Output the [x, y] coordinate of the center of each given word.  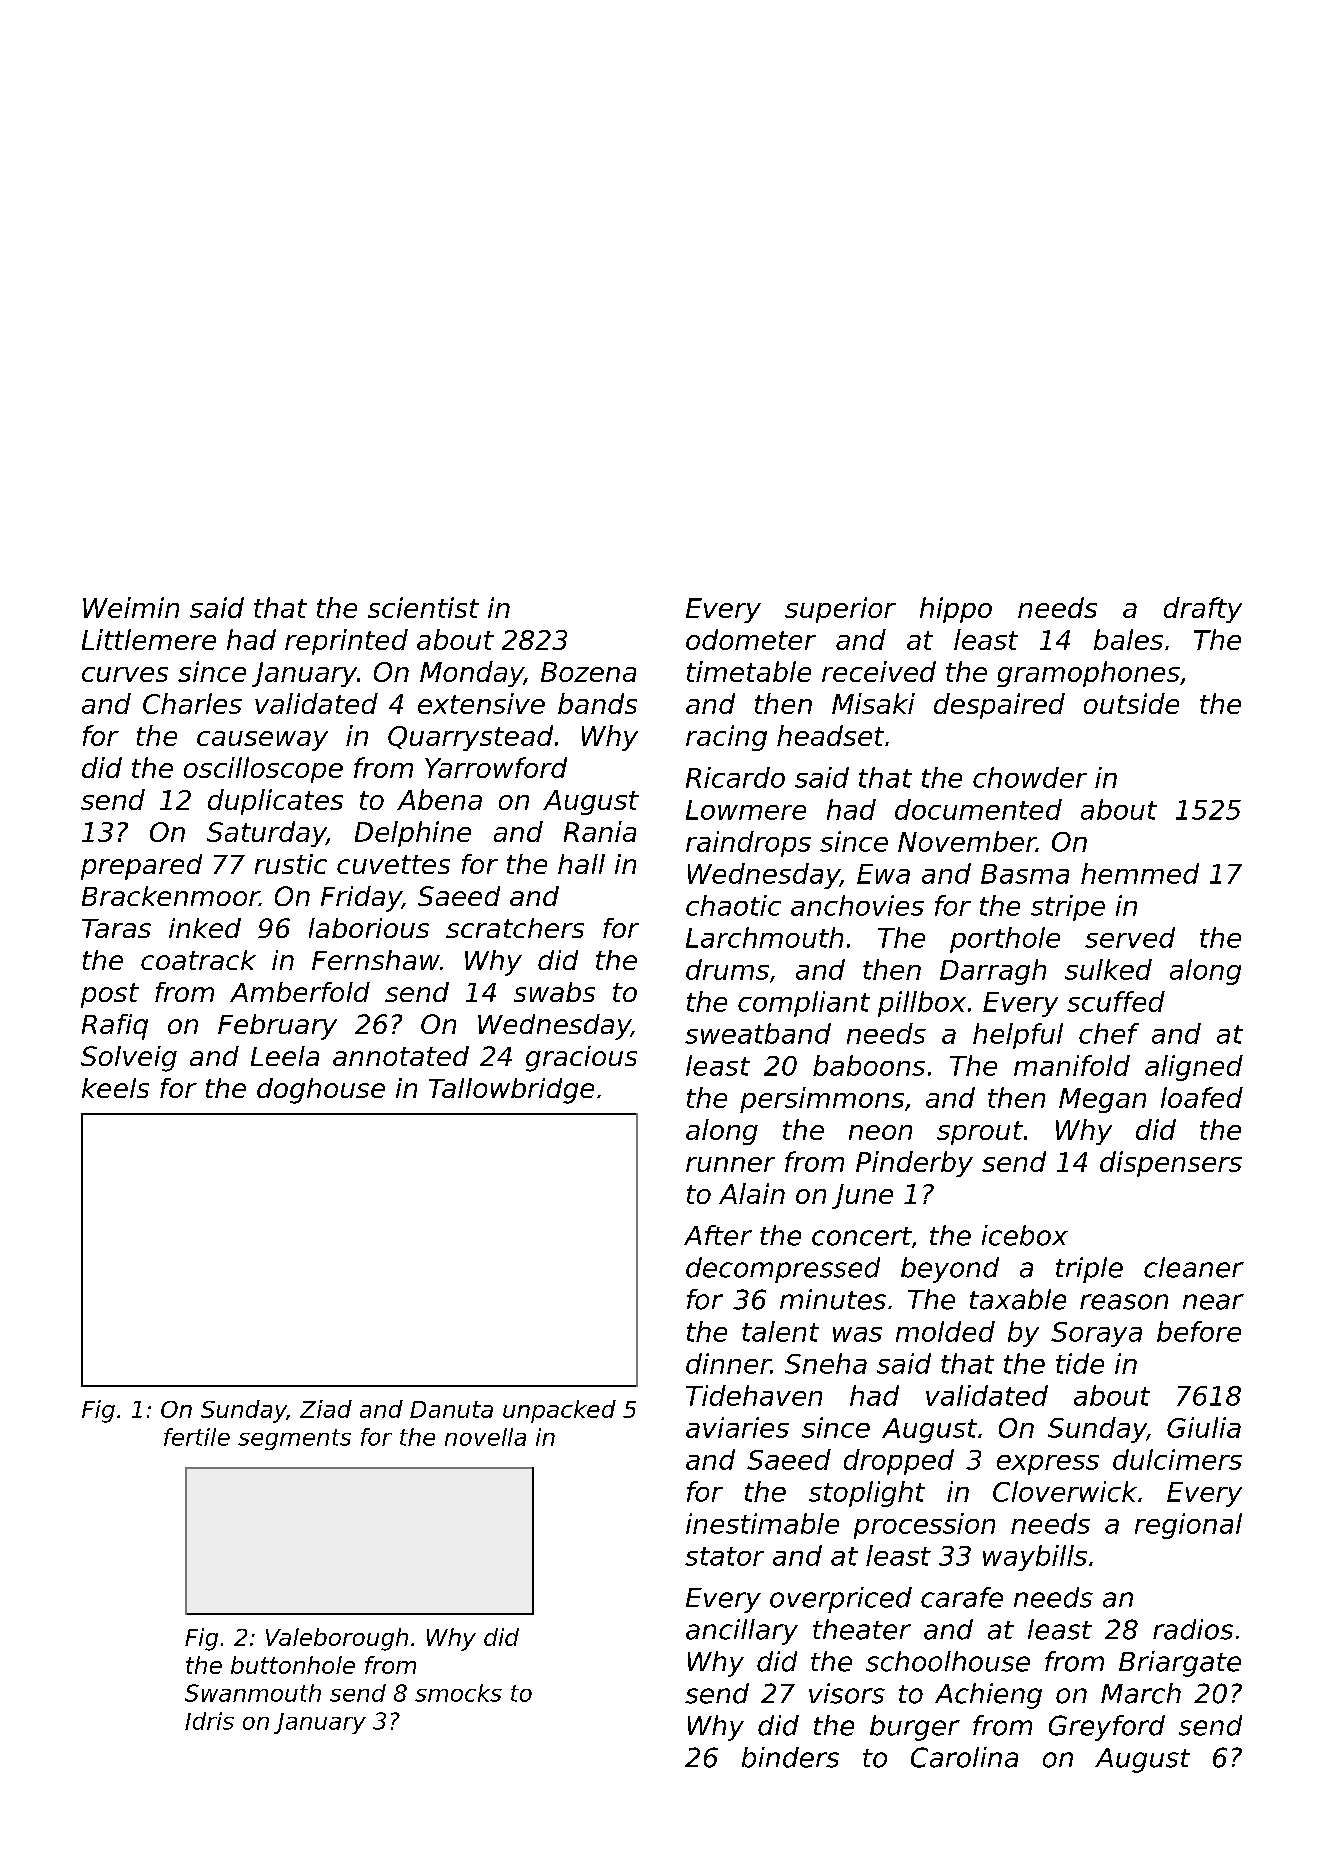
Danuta [451, 1409]
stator [724, 1556]
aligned [1194, 1068]
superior [840, 610]
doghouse [321, 1091]
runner [730, 1164]
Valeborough [337, 1639]
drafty [1203, 610]
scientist [423, 607]
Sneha [826, 1363]
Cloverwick [1065, 1491]
